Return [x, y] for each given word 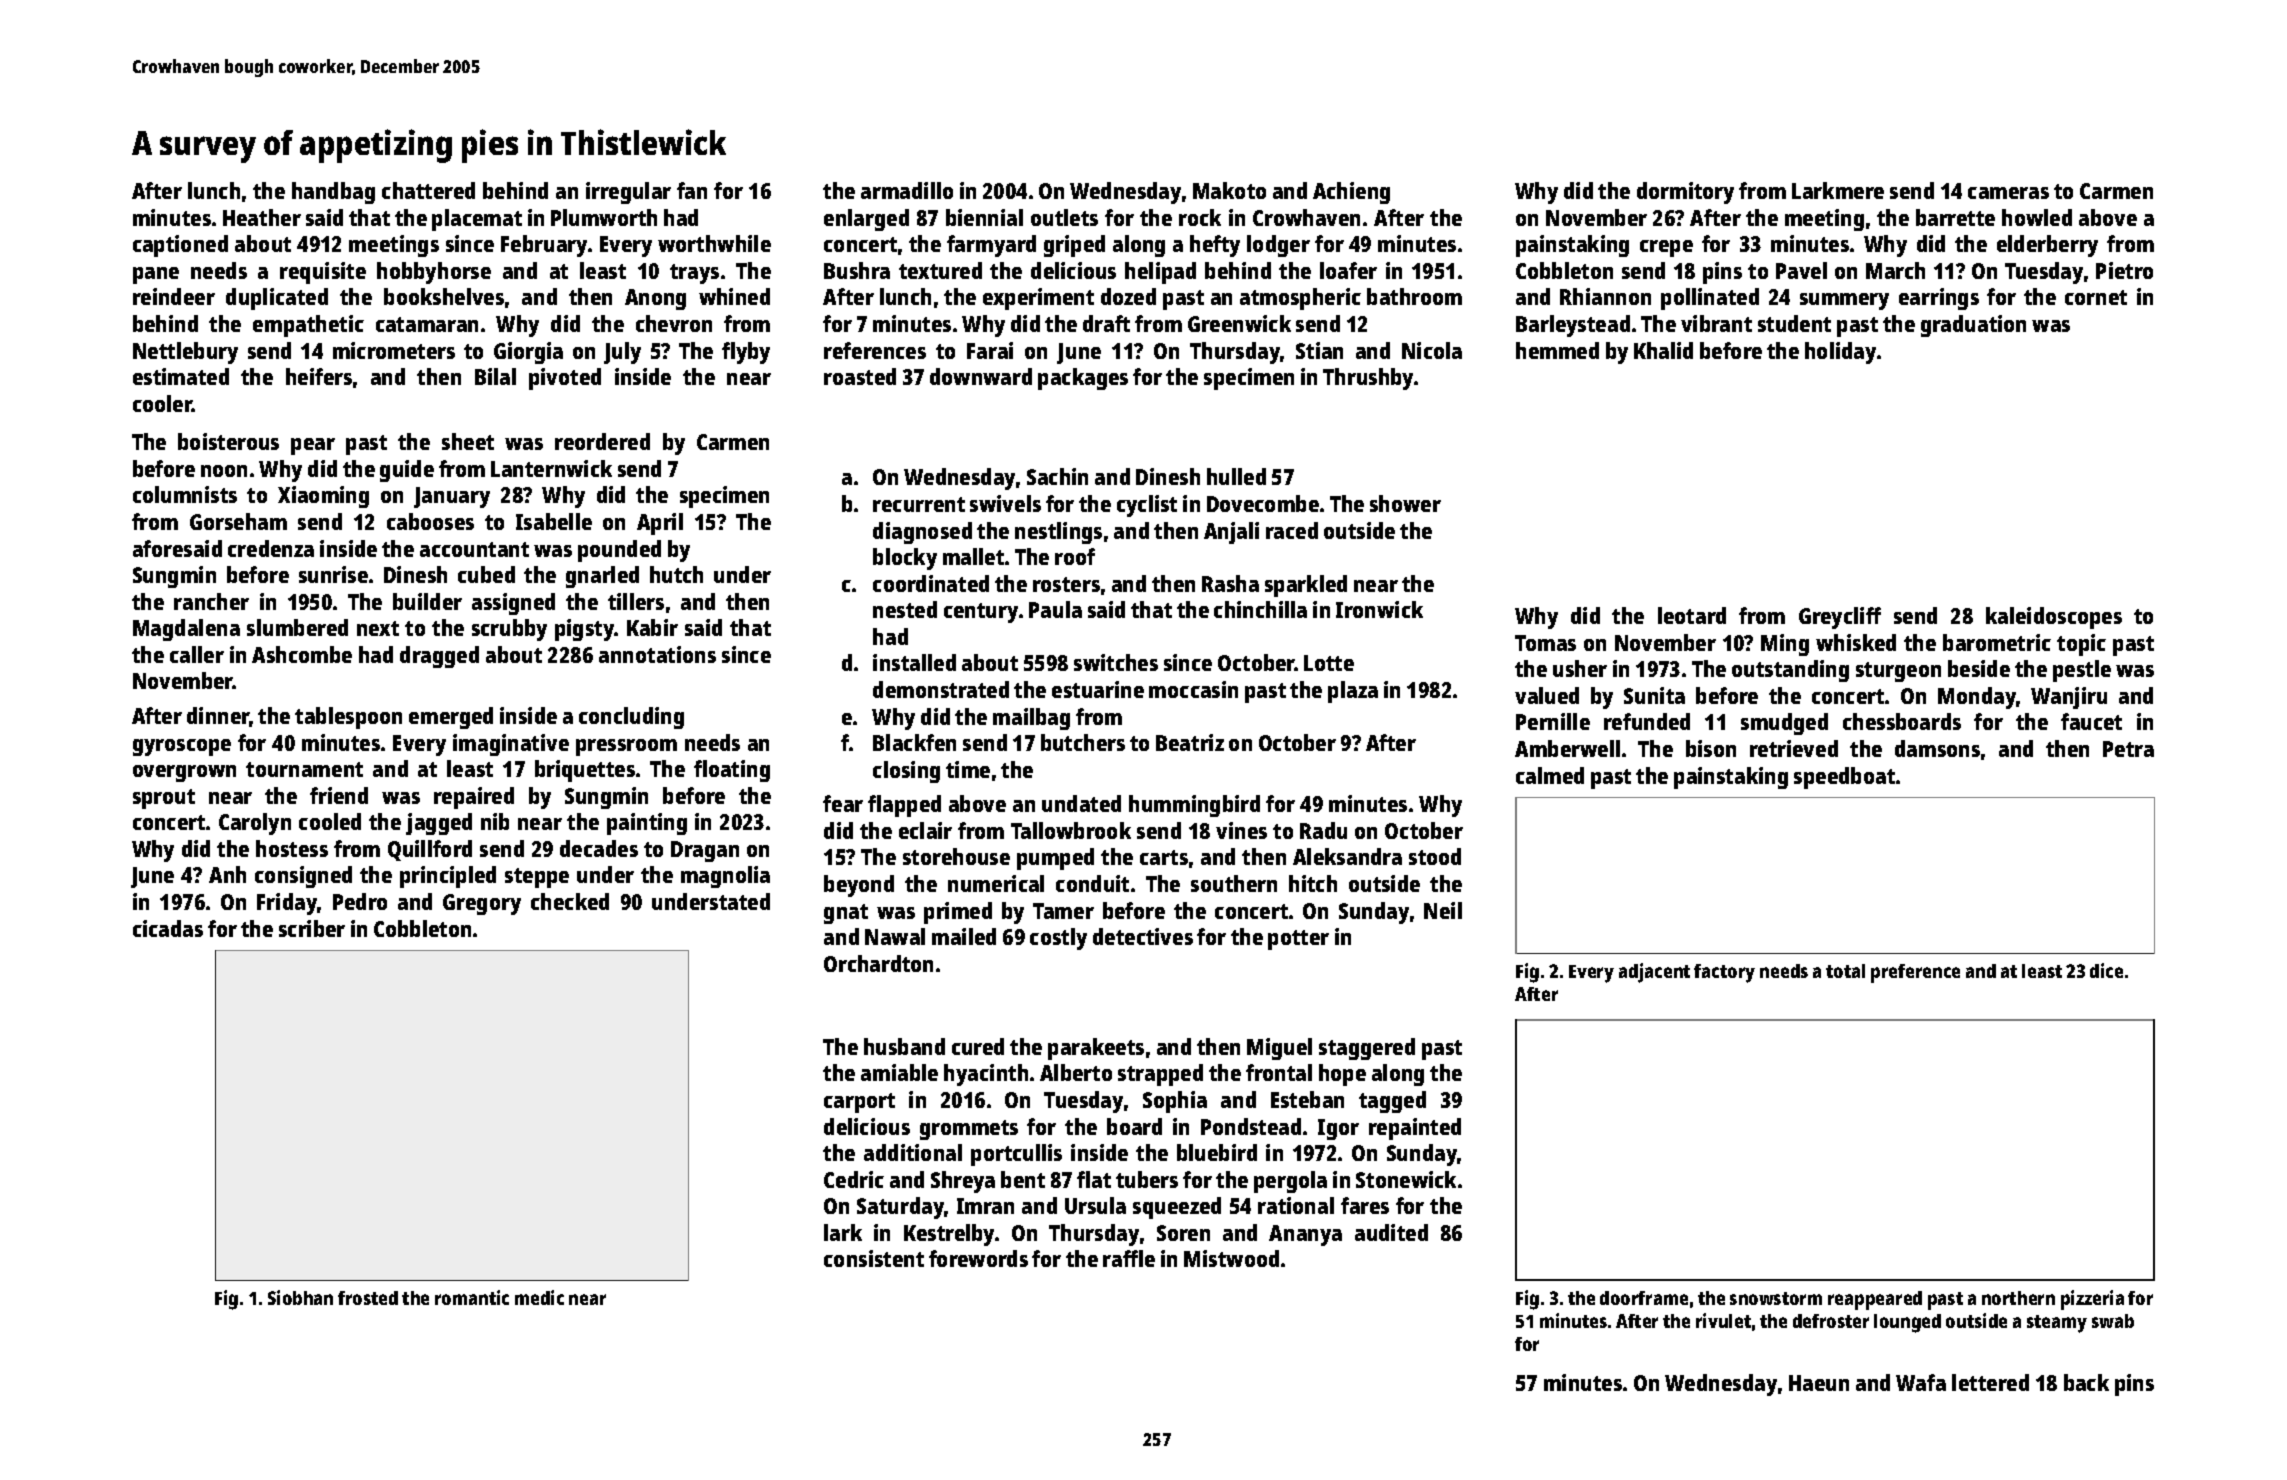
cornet [2096, 297]
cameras [2008, 193]
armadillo [907, 190]
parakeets [1096, 1049]
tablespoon [348, 718]
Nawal [895, 936]
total [1845, 971]
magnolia [725, 877]
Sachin [1057, 476]
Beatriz [1190, 742]
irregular [628, 193]
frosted [368, 1298]
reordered [602, 441]
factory [1724, 973]
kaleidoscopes [2054, 618]
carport [859, 1103]
